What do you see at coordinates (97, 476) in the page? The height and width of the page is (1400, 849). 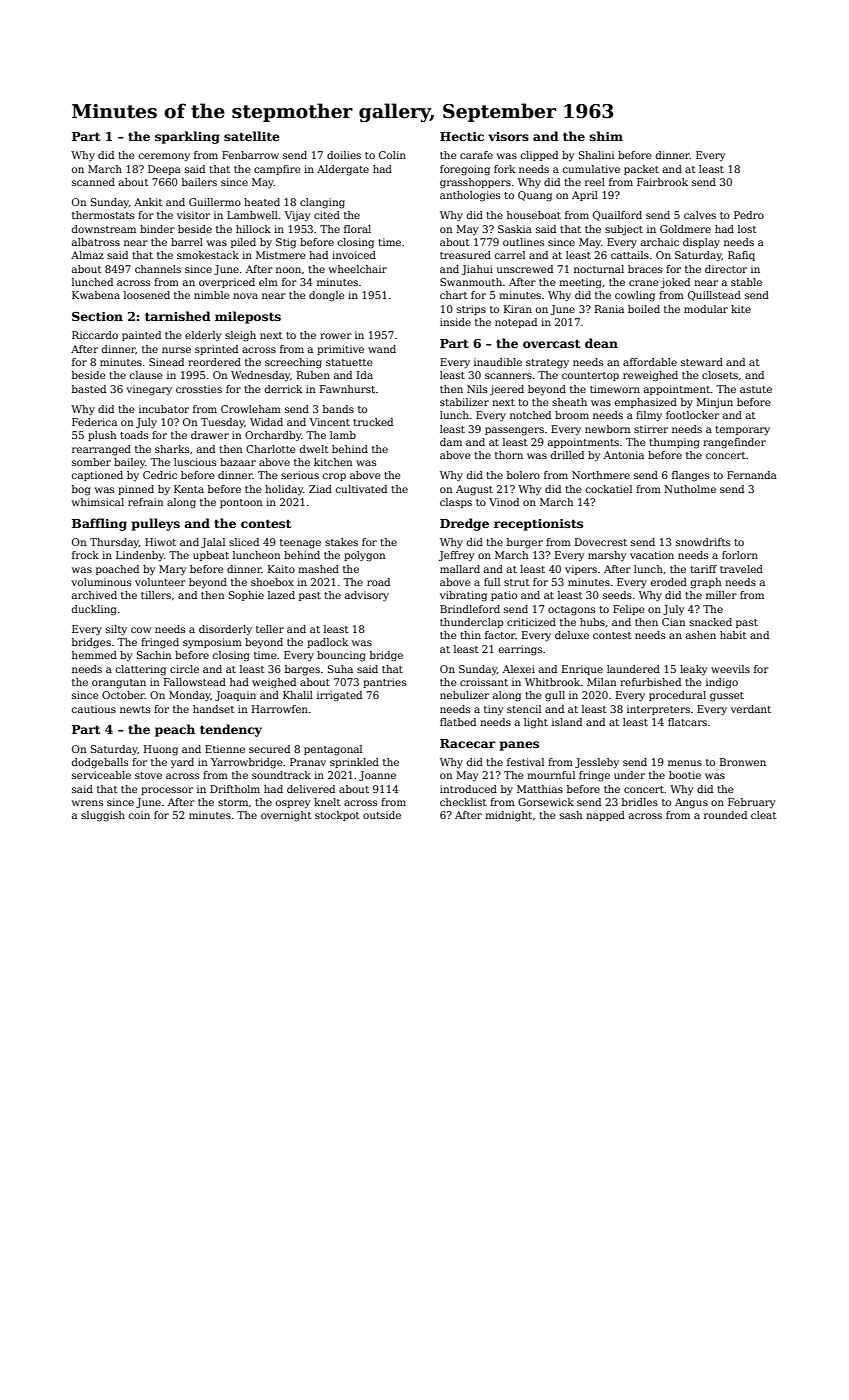 I see `captioned` at bounding box center [97, 476].
